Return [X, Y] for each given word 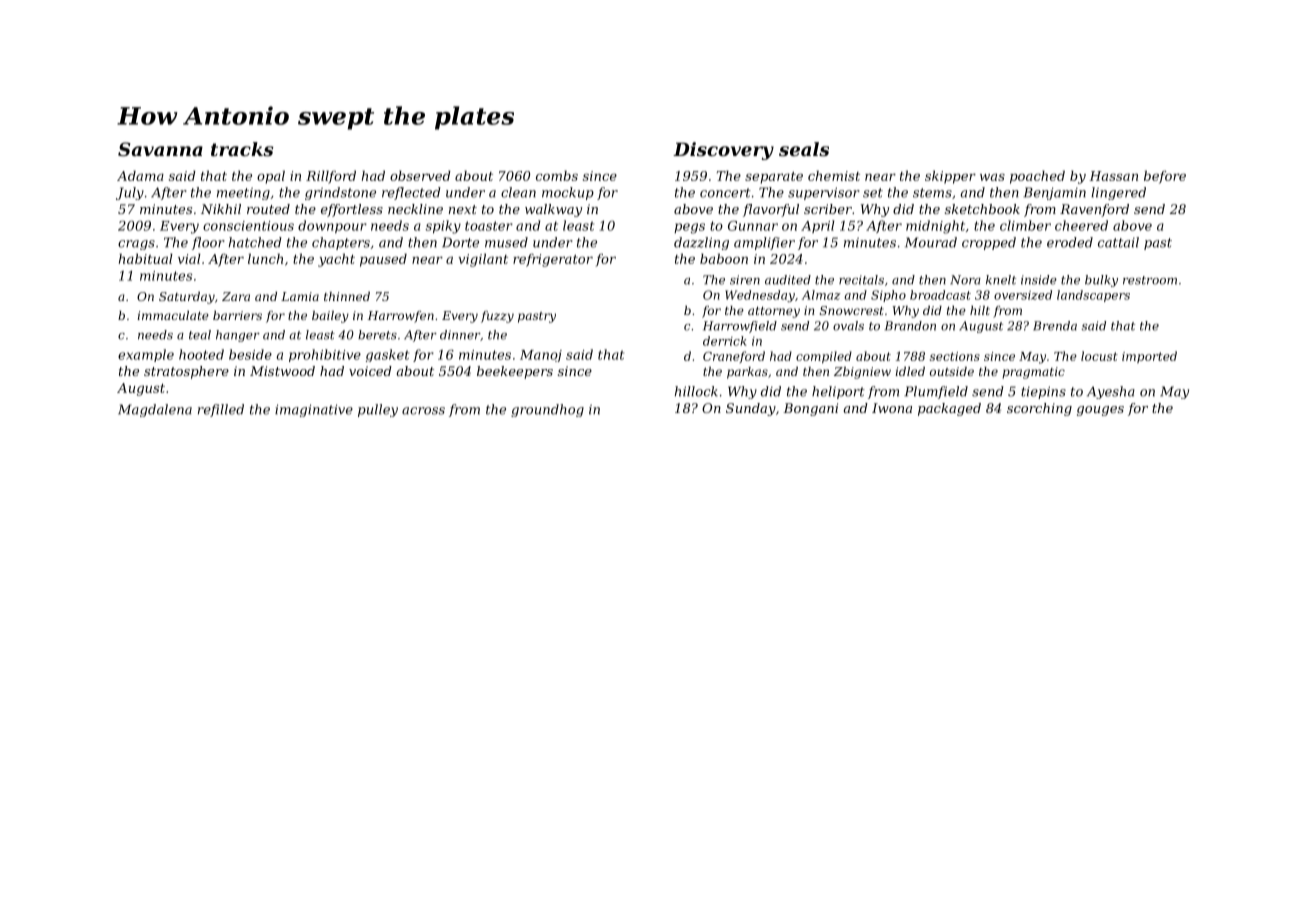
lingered [1118, 193]
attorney [774, 312]
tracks [242, 149]
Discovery [723, 151]
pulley [378, 410]
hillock [696, 391]
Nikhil [221, 209]
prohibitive [325, 355]
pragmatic [1033, 373]
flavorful [771, 210]
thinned [347, 296]
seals [804, 149]
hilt [980, 310]
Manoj [541, 356]
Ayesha [1111, 392]
